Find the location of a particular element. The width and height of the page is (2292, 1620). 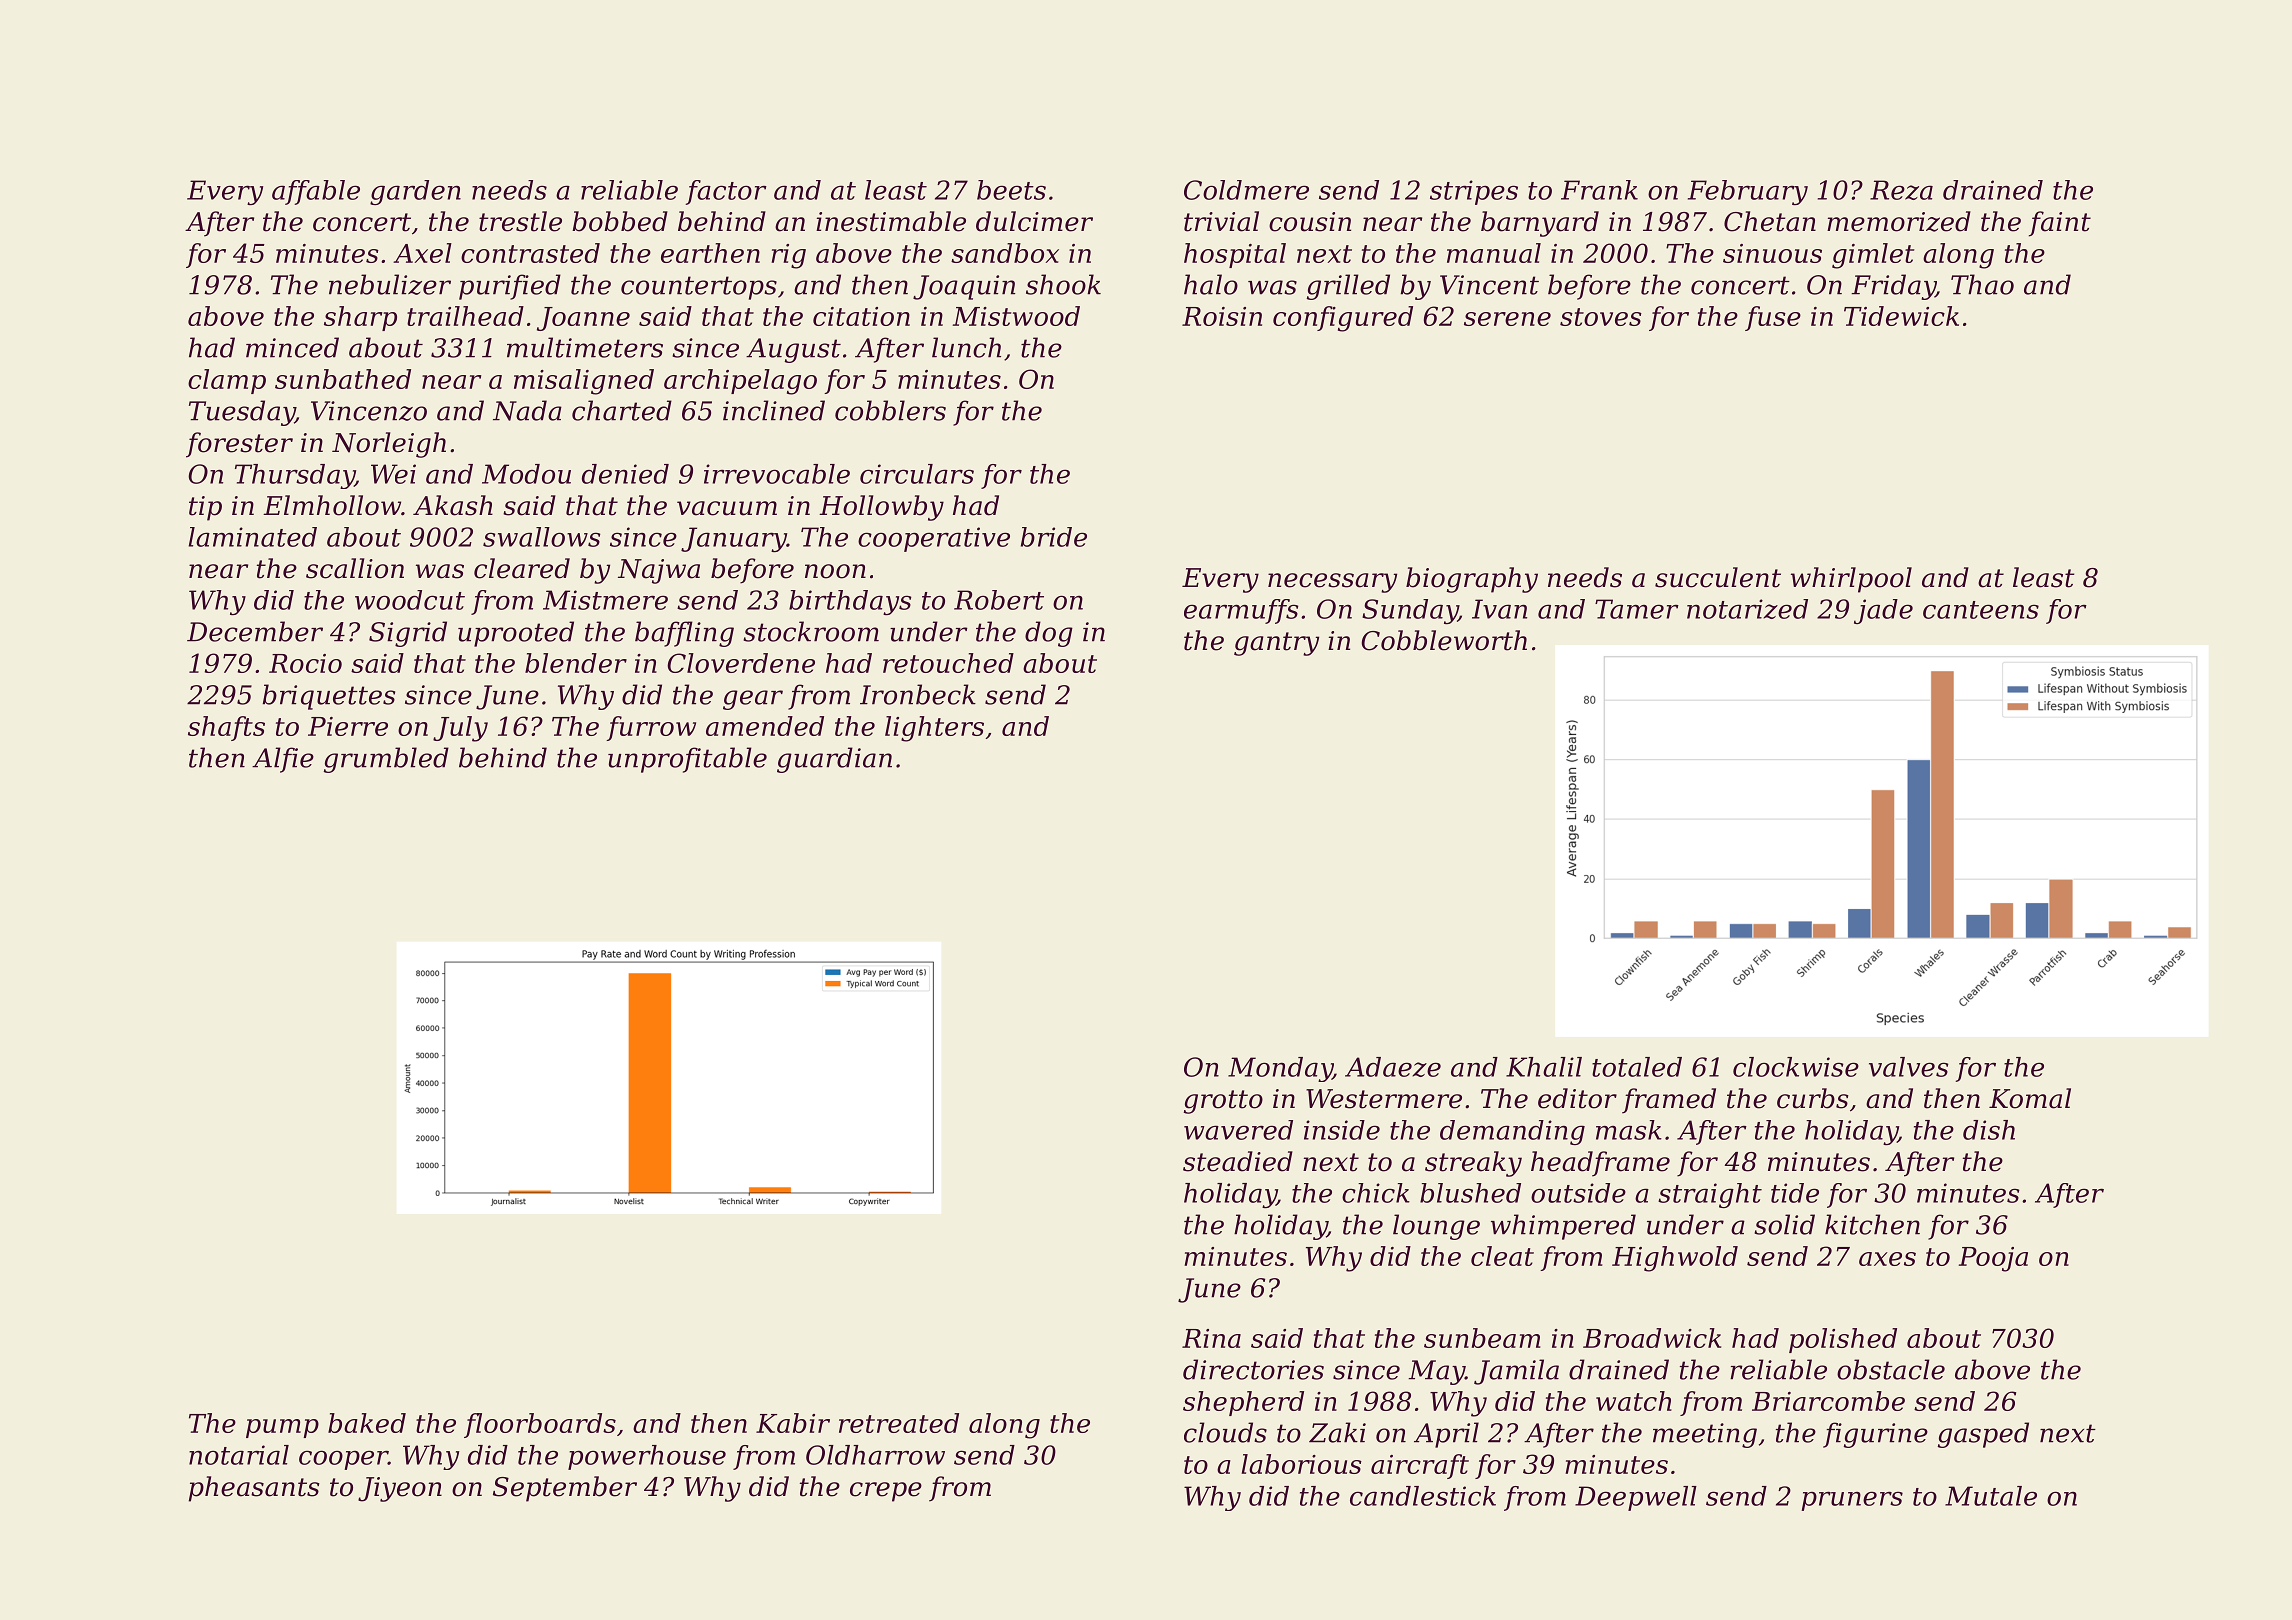

irrevocable is located at coordinates (777, 474).
